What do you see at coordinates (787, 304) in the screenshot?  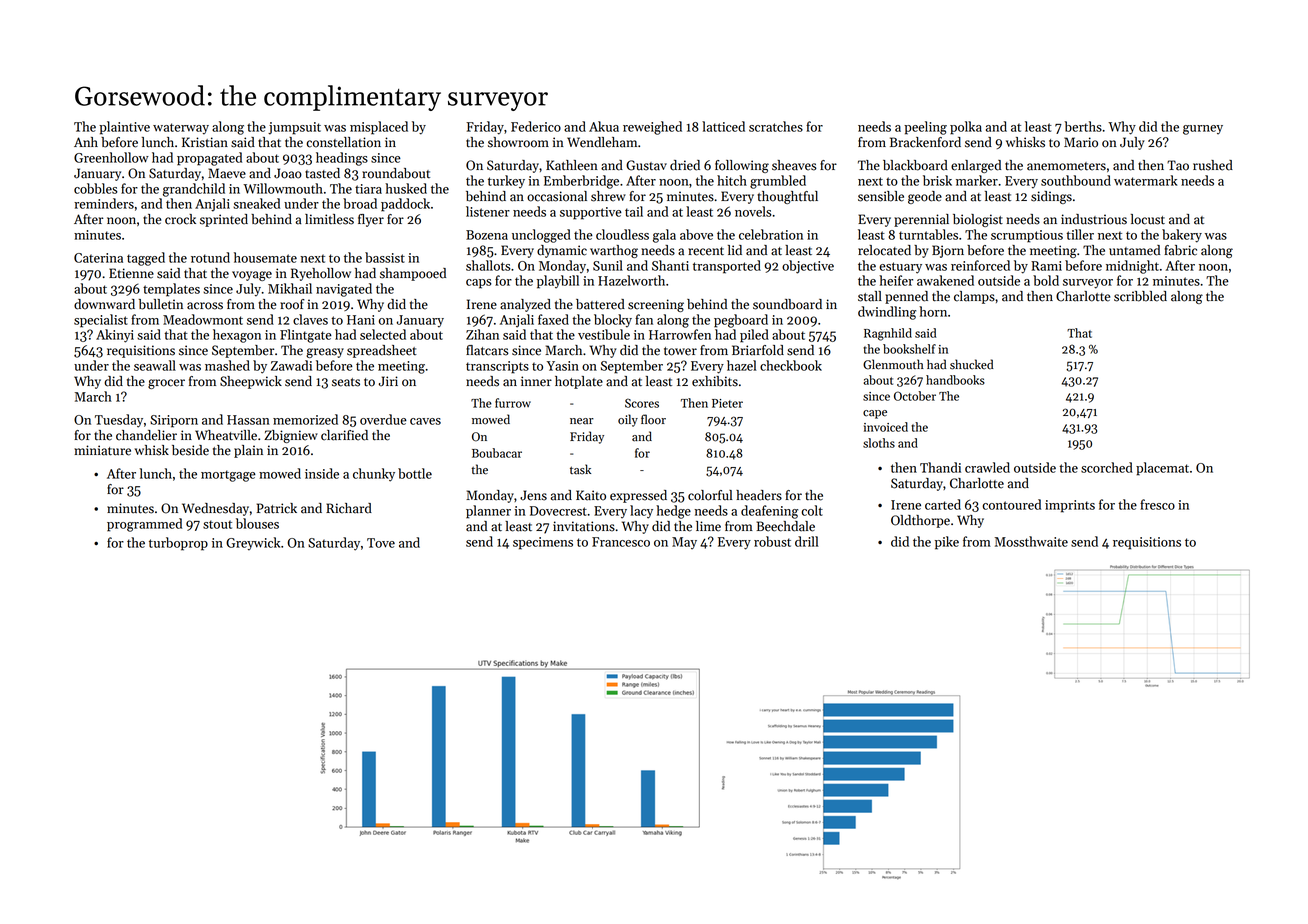 I see `soundboard` at bounding box center [787, 304].
